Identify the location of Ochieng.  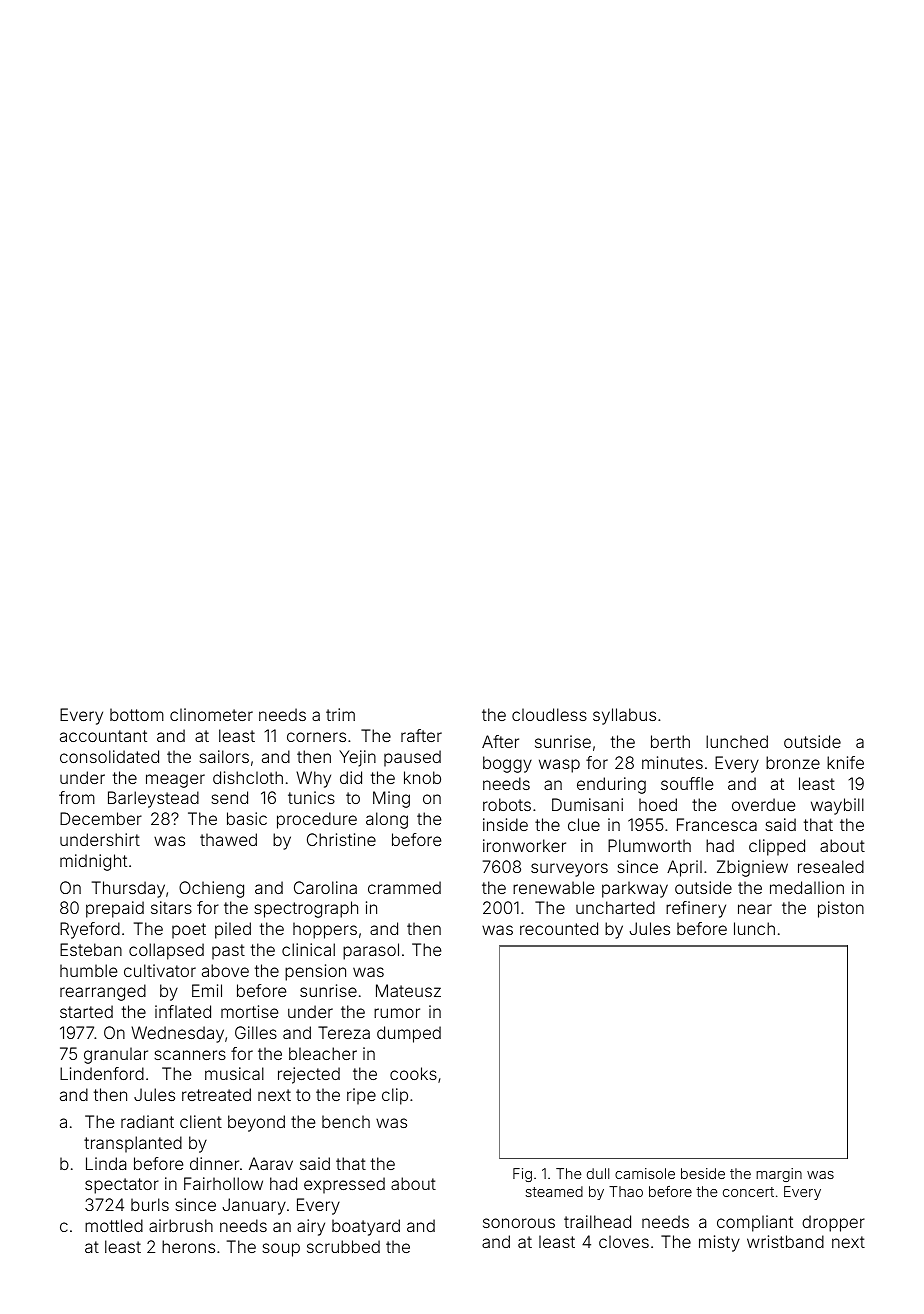
(211, 889).
